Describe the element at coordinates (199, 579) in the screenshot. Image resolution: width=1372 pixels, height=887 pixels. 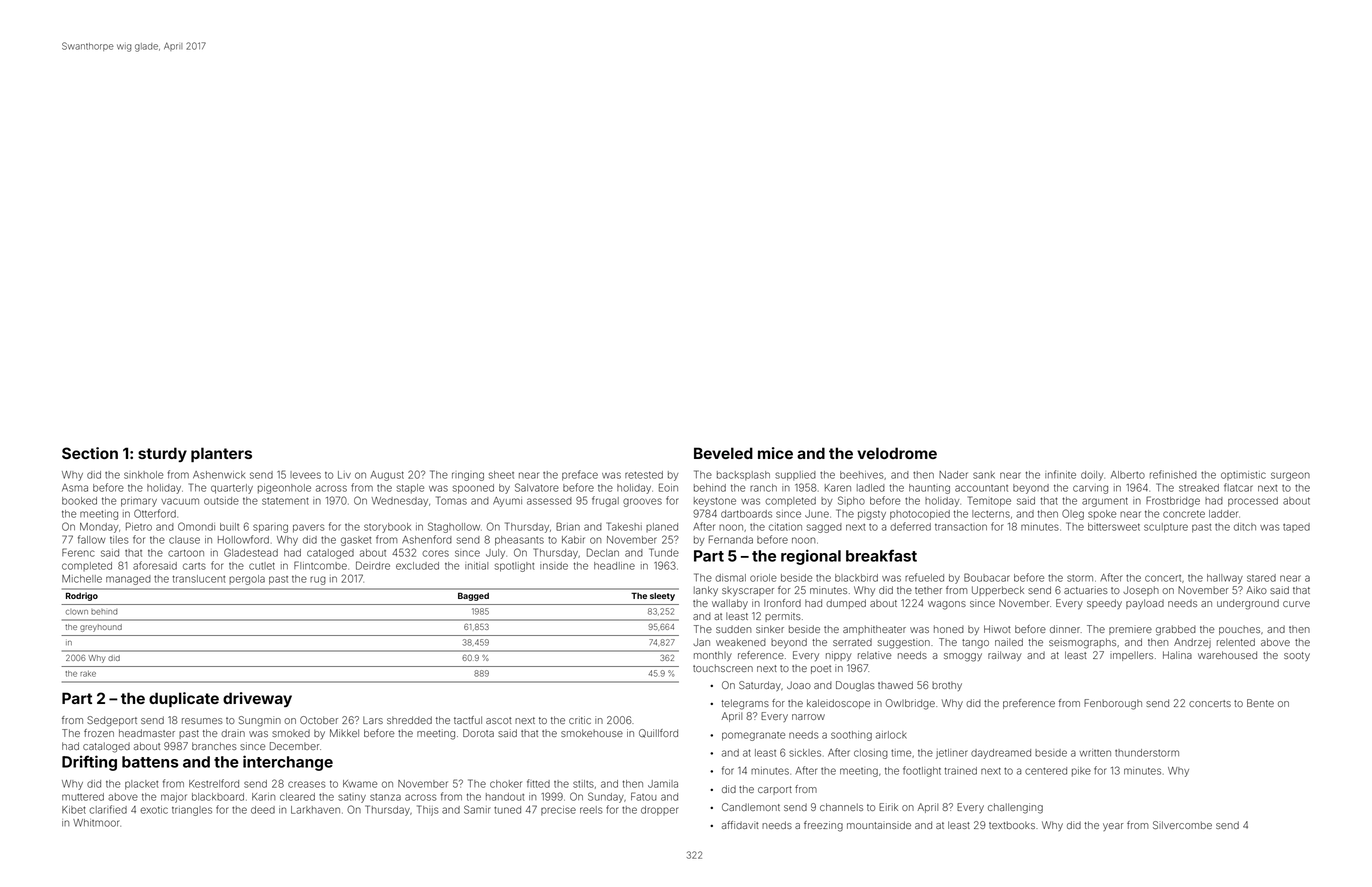
I see `translucent` at that location.
